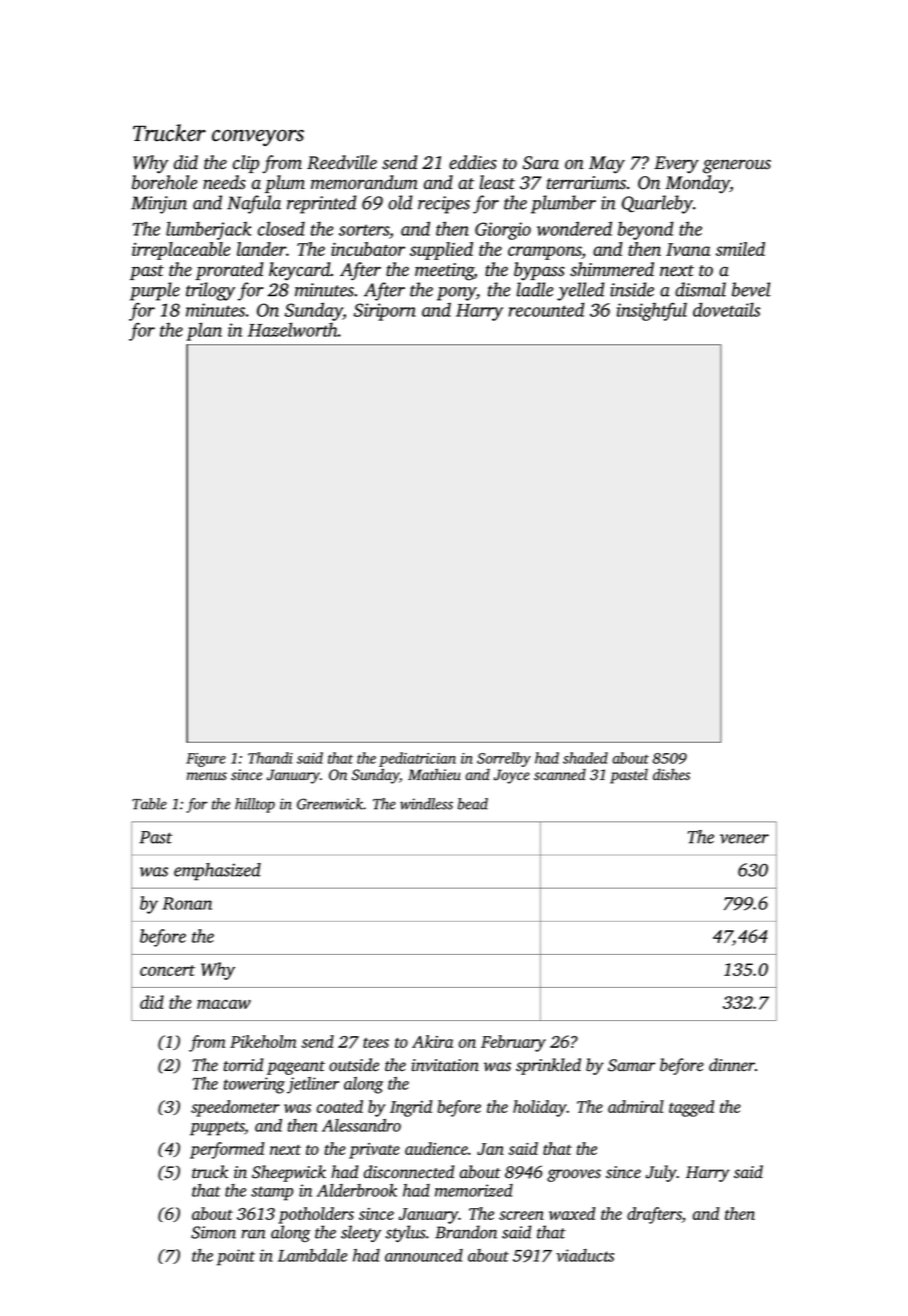 This screenshot has width=908, height=1316. Describe the element at coordinates (213, 1232) in the screenshot. I see `Simon` at that location.
